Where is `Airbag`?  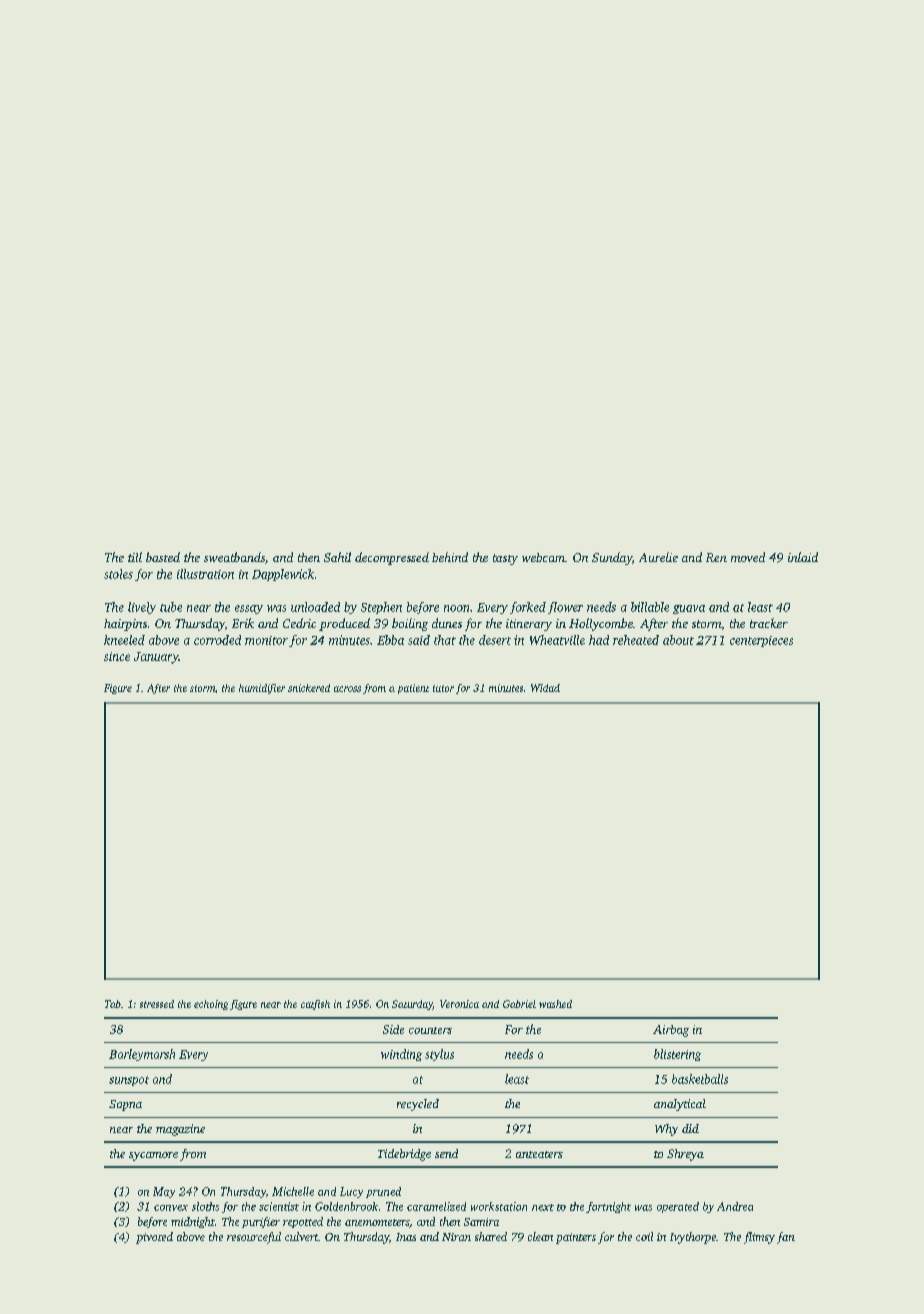 Airbag is located at coordinates (671, 1031).
